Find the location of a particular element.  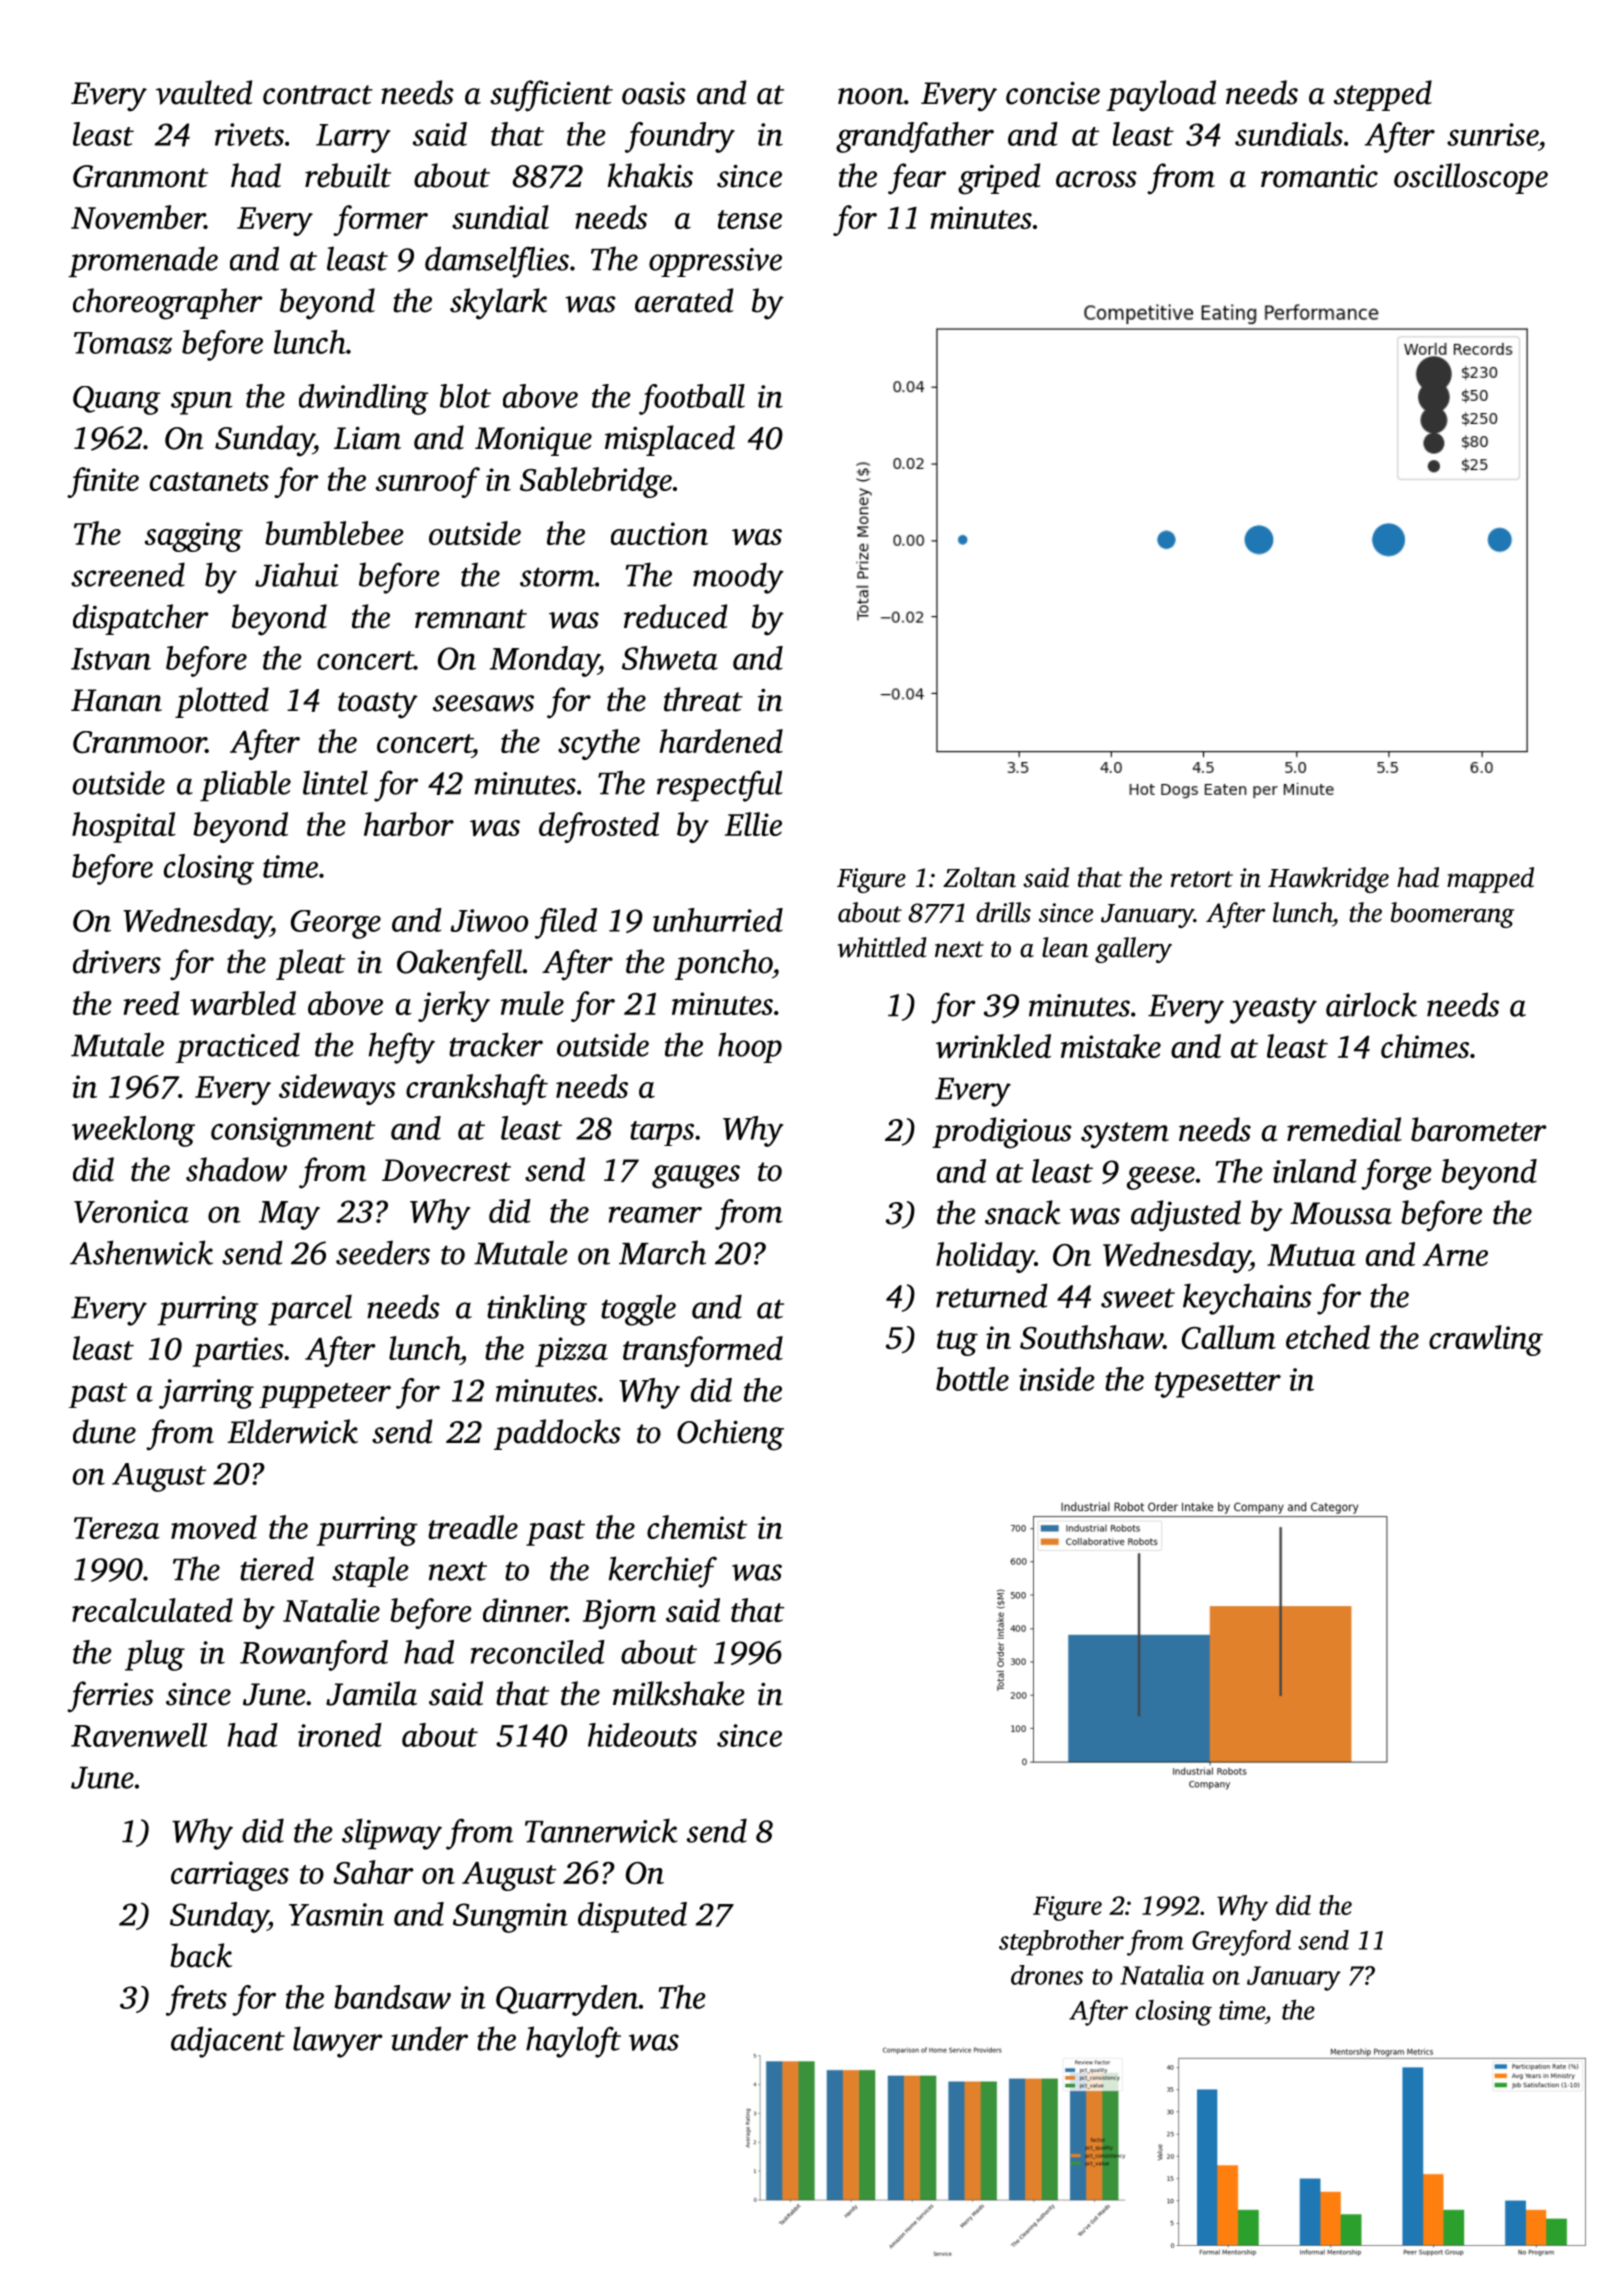

vaulted is located at coordinates (204, 92).
